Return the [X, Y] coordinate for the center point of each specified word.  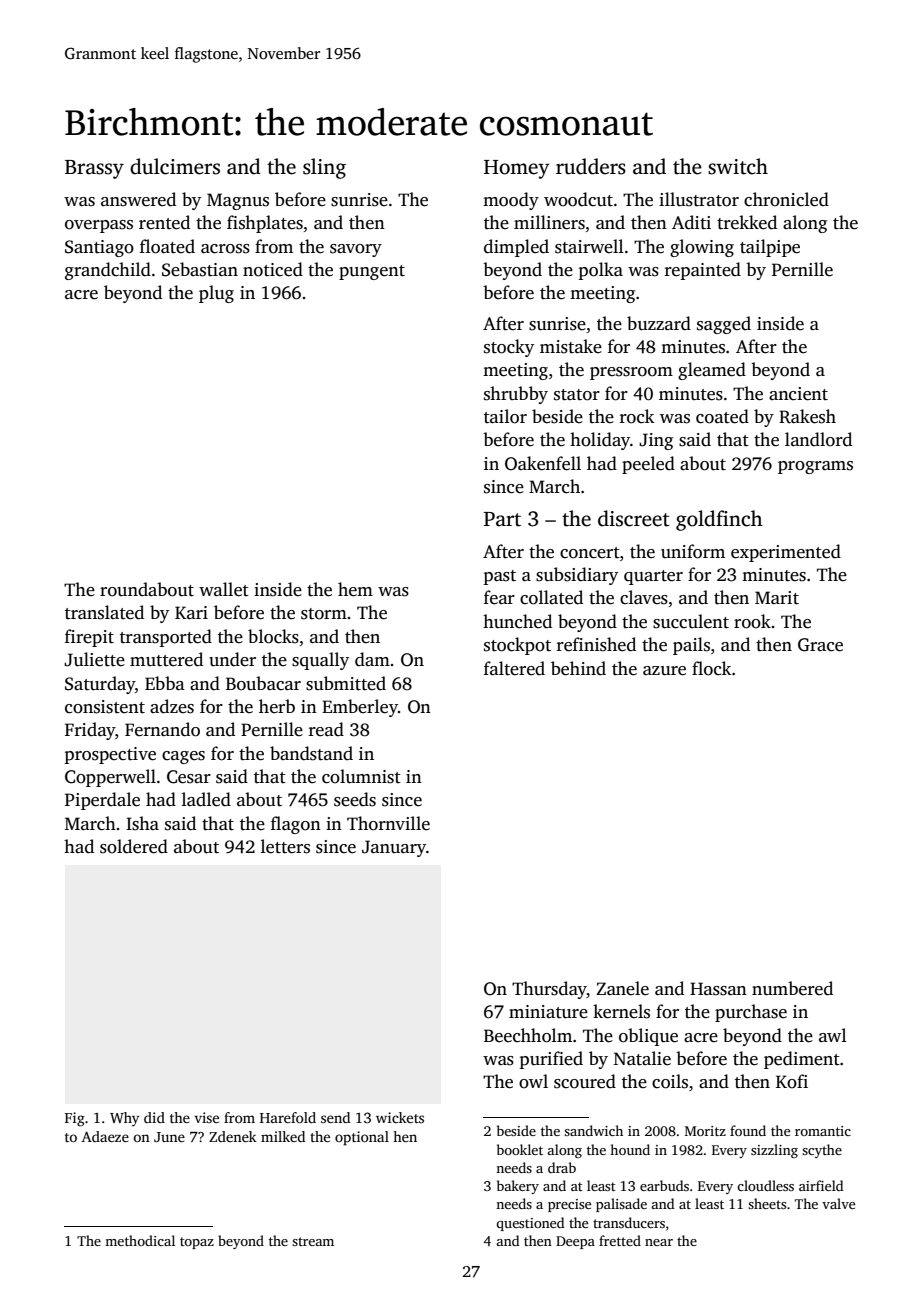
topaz [197, 1243]
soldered [134, 846]
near [659, 1242]
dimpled [516, 248]
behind [578, 668]
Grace [820, 645]
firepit [89, 638]
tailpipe [770, 248]
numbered [792, 988]
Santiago [99, 248]
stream [313, 1241]
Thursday [549, 990]
